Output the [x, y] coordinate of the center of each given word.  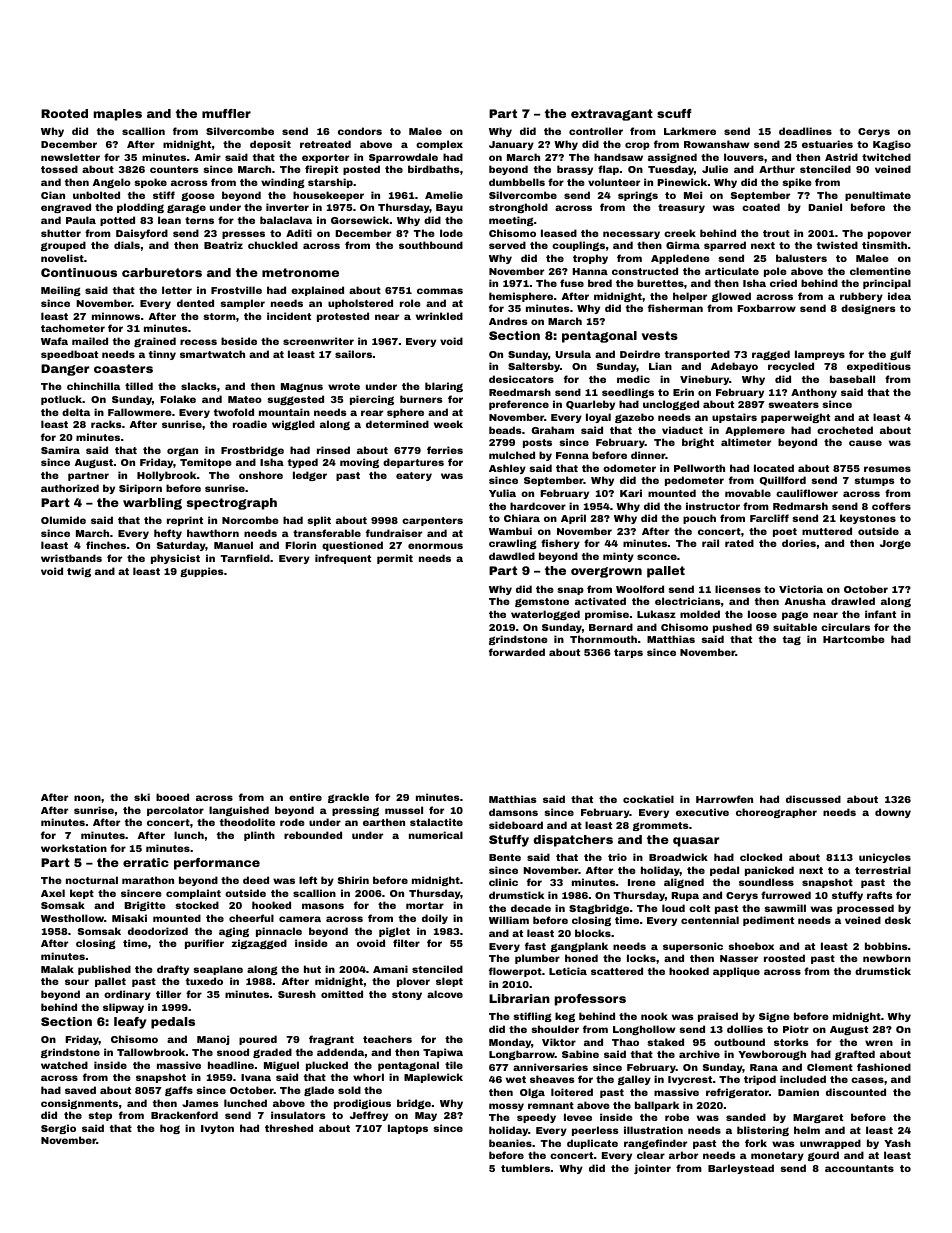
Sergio [58, 1129]
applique [736, 972]
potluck [62, 400]
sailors [353, 354]
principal [887, 284]
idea [899, 296]
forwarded [517, 652]
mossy [506, 1107]
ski [142, 797]
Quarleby [590, 405]
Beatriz [223, 245]
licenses [738, 589]
